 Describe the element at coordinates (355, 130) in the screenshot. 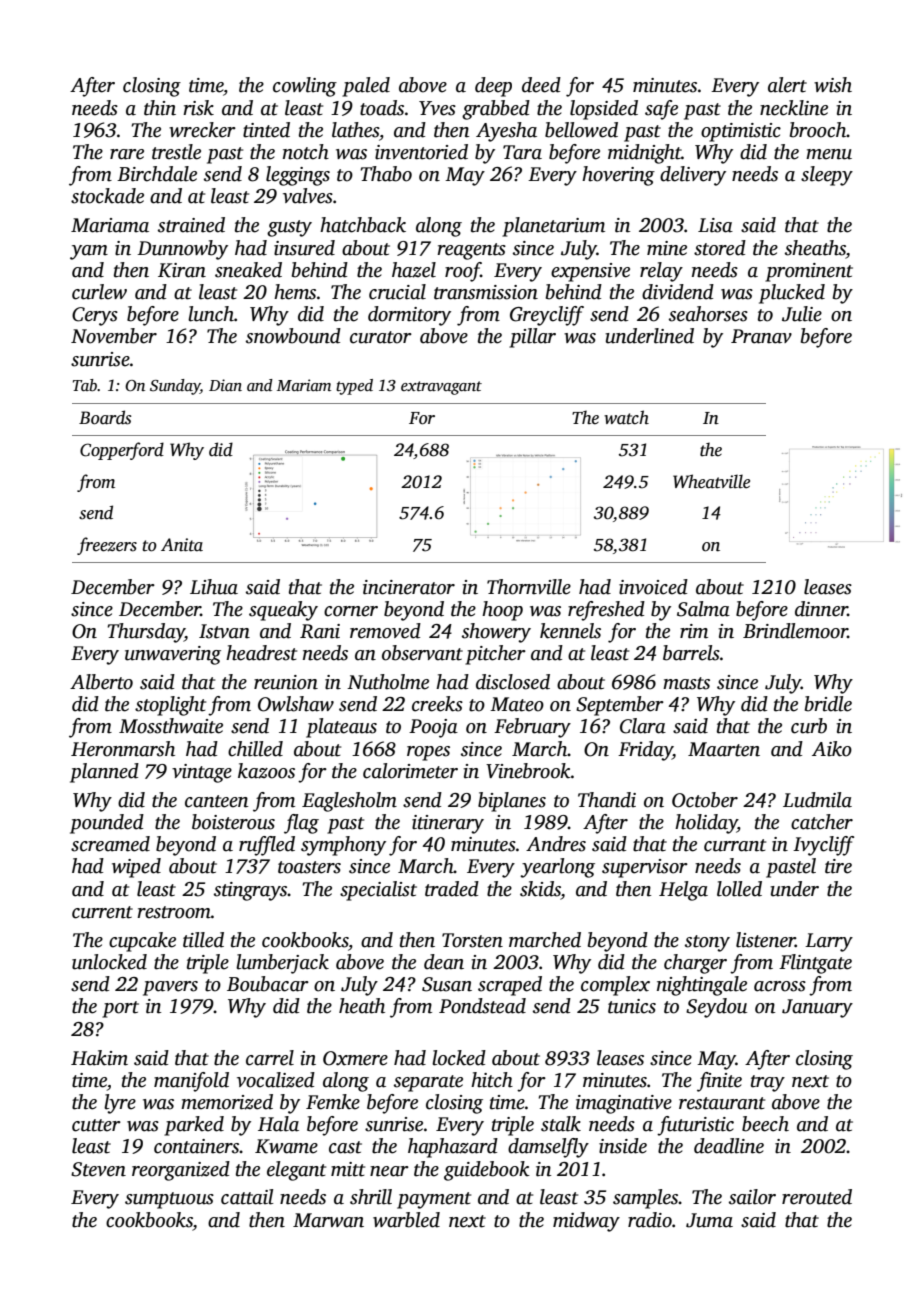

I see `lathes` at that location.
